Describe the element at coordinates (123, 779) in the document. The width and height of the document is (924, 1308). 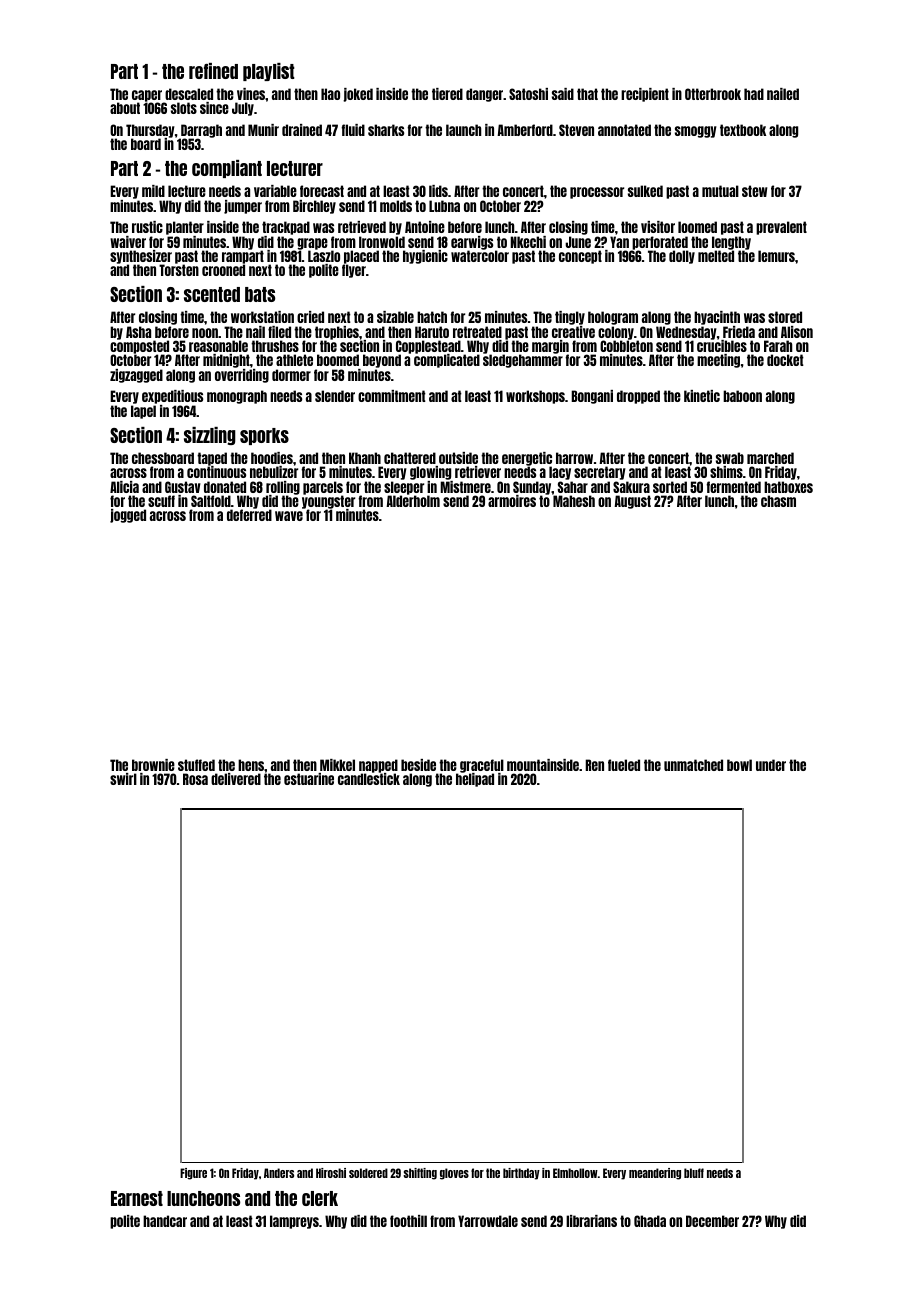
I see `swirl` at that location.
